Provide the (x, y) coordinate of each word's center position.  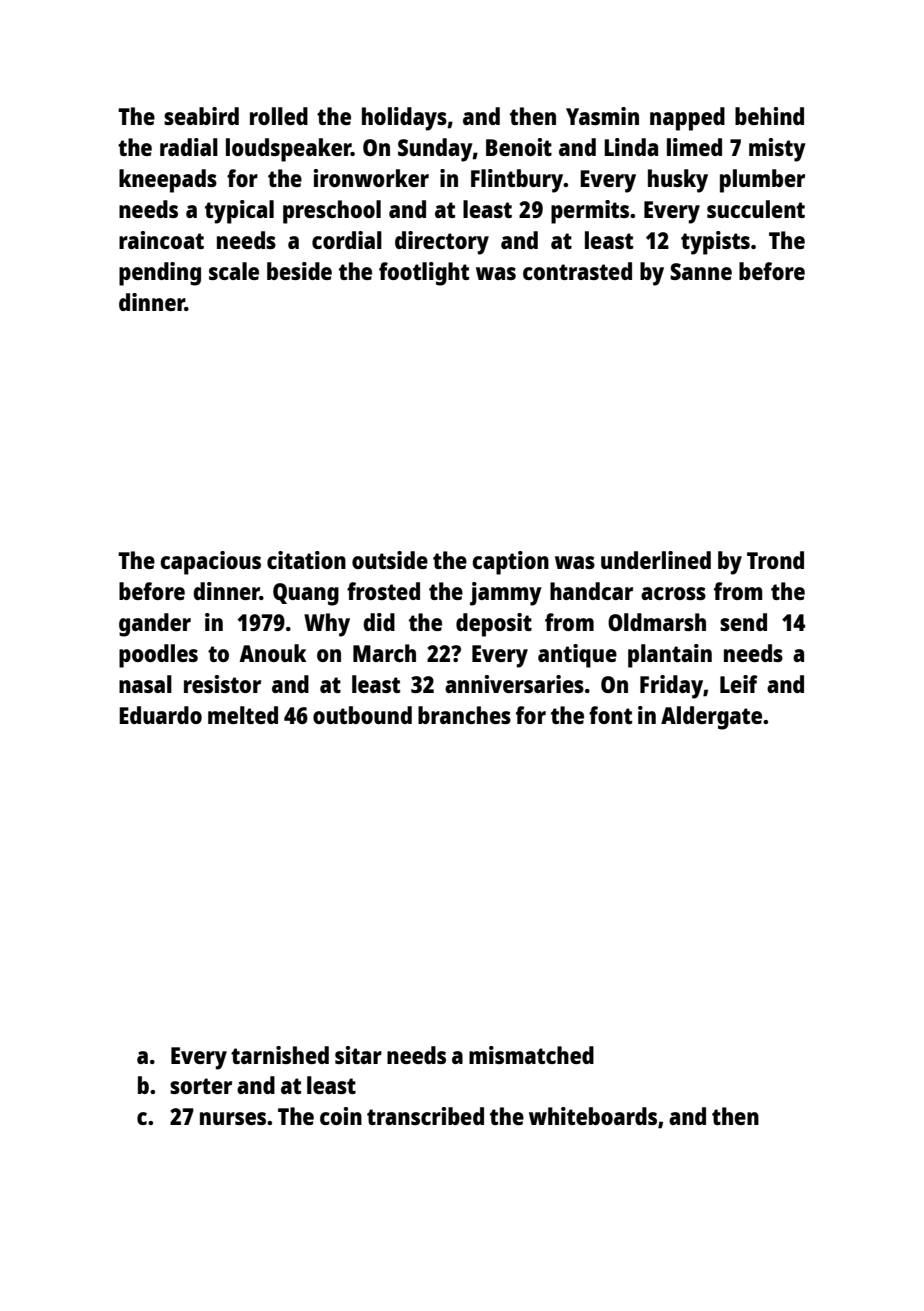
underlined (656, 560)
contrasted (577, 271)
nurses (233, 1118)
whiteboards (593, 1116)
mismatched (531, 1055)
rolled (279, 116)
